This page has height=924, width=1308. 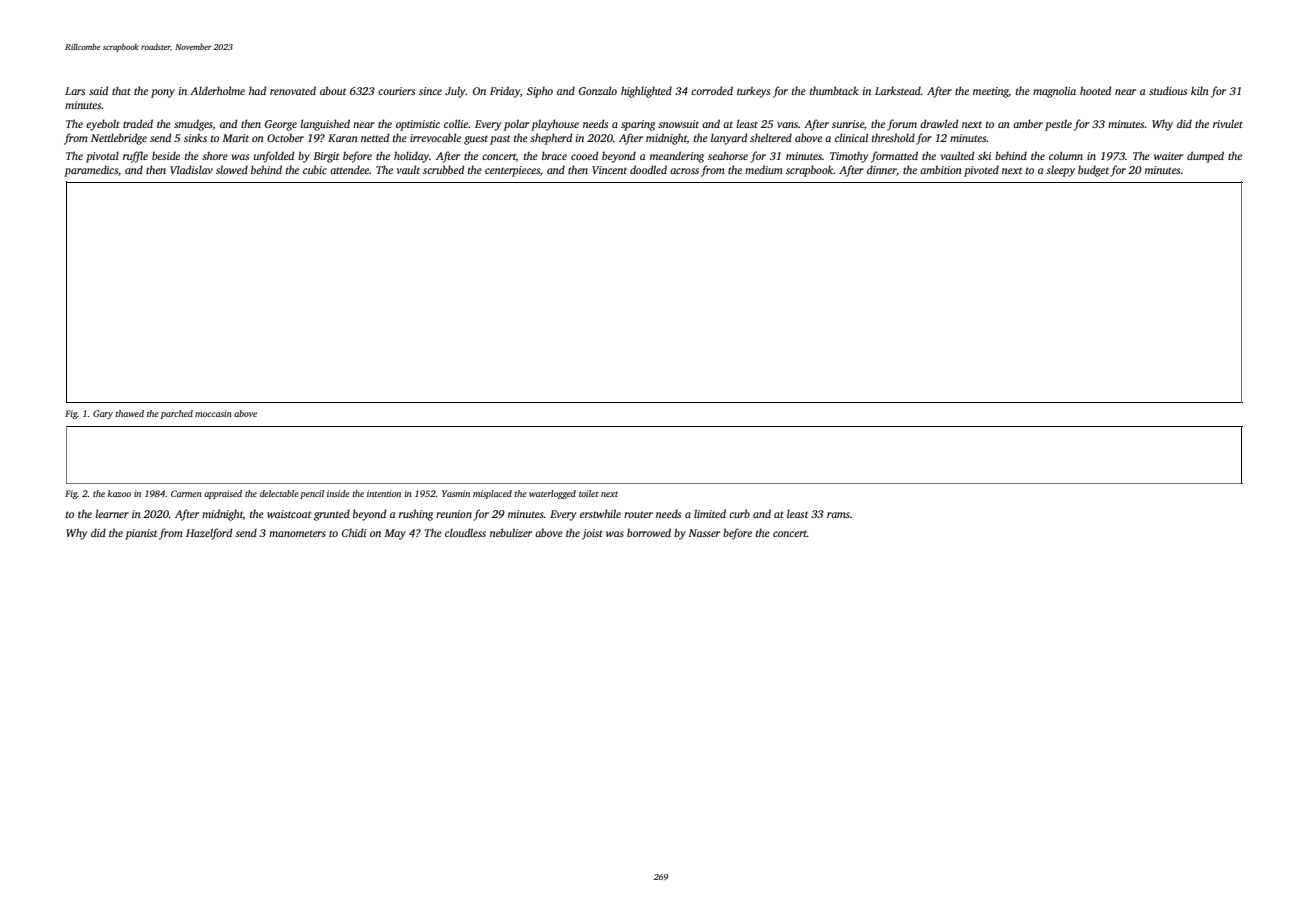 What do you see at coordinates (764, 169) in the page?
I see `medium` at bounding box center [764, 169].
